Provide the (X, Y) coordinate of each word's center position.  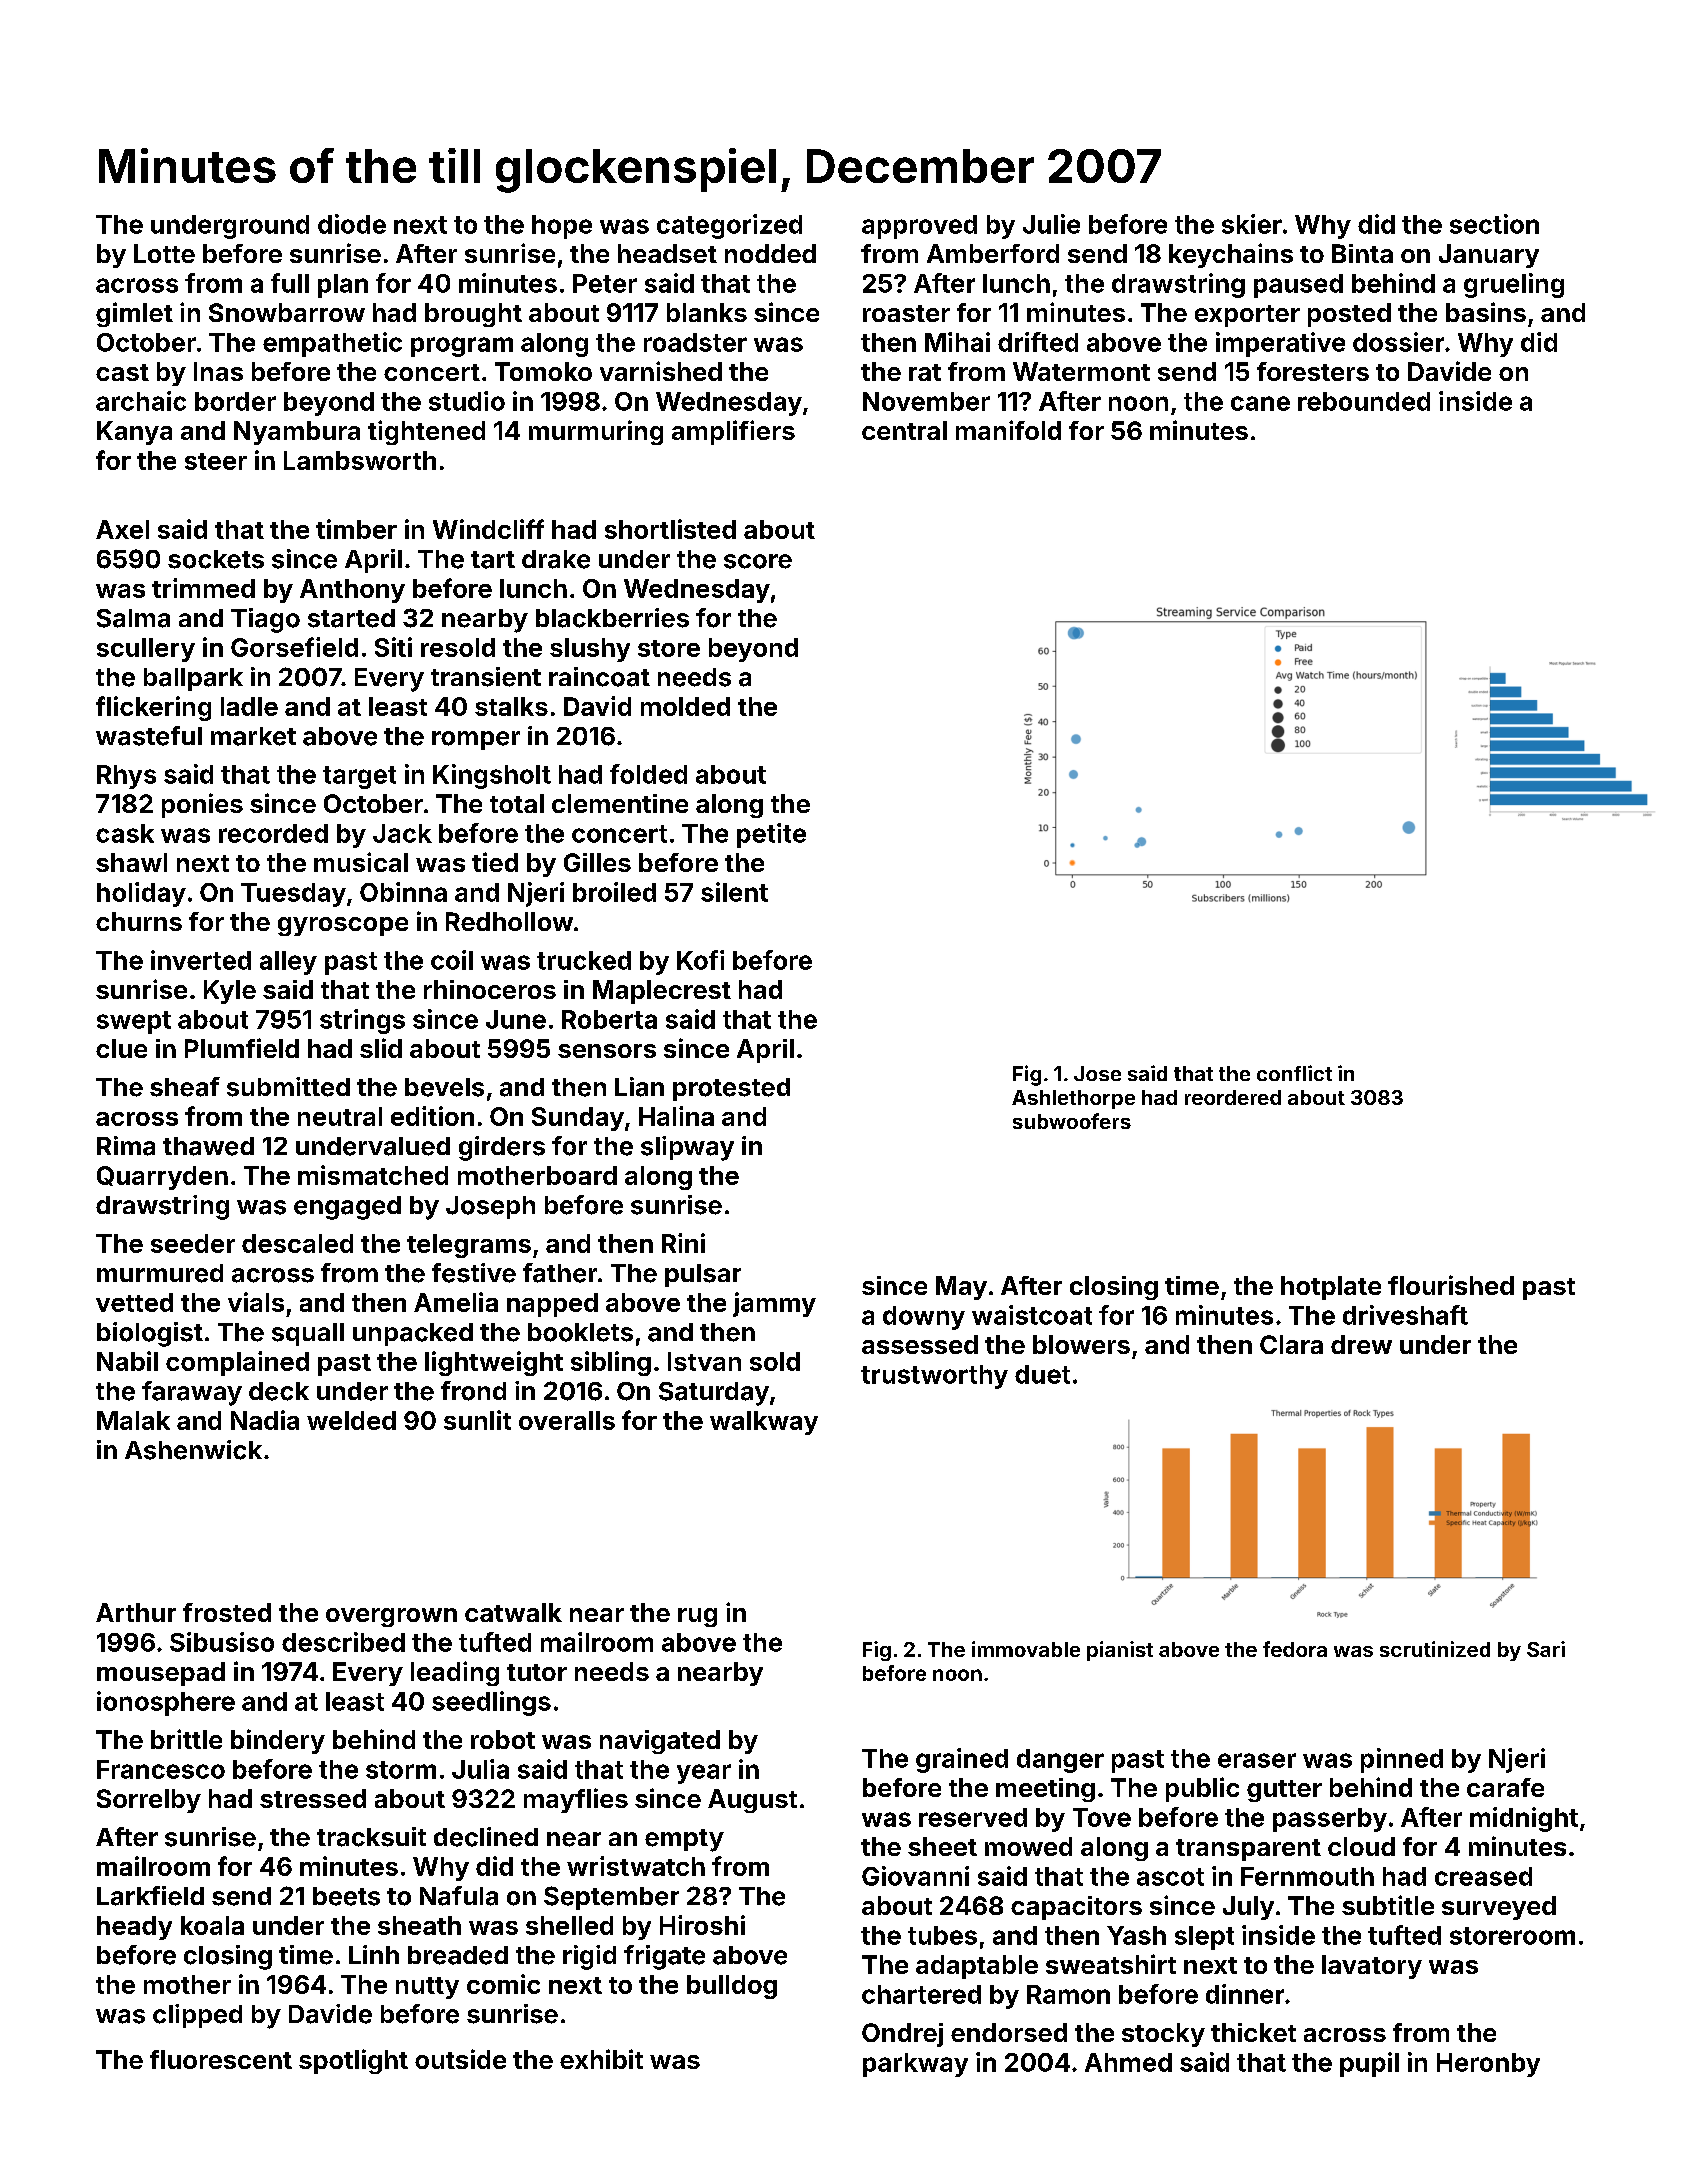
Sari (1546, 1649)
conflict (1294, 1073)
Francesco (161, 1769)
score (758, 561)
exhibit (601, 2059)
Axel (122, 529)
